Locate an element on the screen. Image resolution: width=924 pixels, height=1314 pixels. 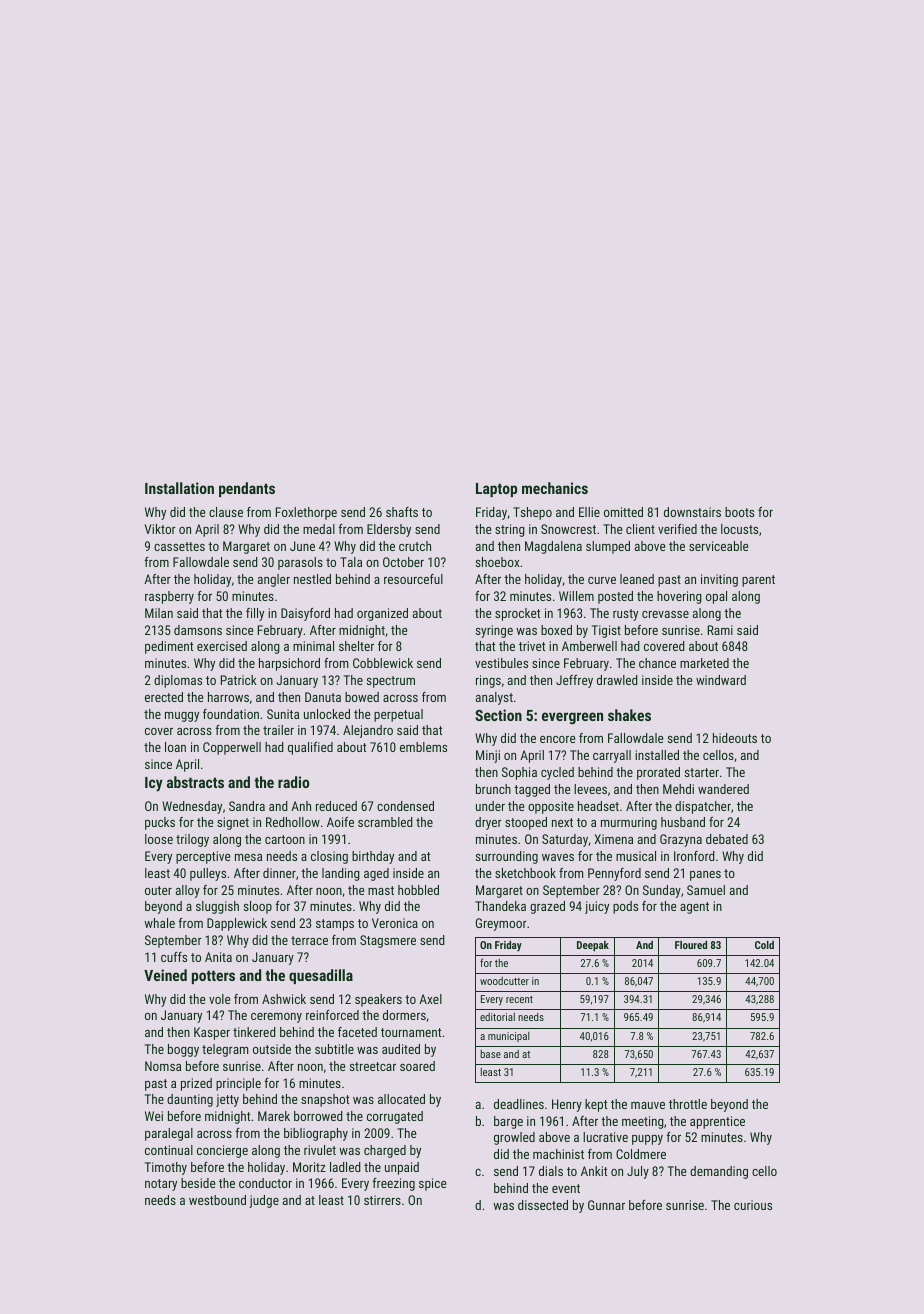
deadlines is located at coordinates (519, 1104).
